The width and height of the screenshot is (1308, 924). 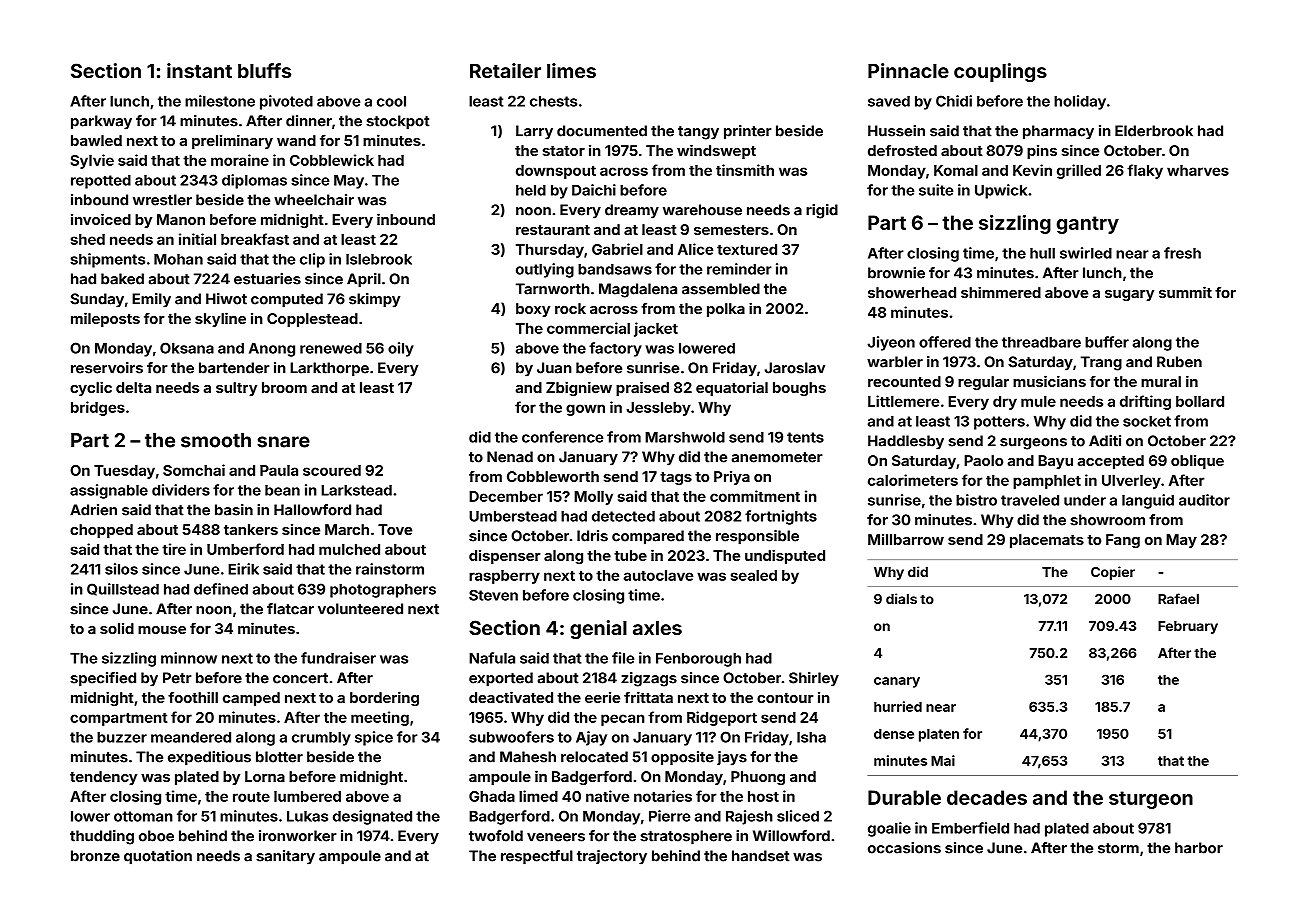 I want to click on Ruben, so click(x=1179, y=362).
